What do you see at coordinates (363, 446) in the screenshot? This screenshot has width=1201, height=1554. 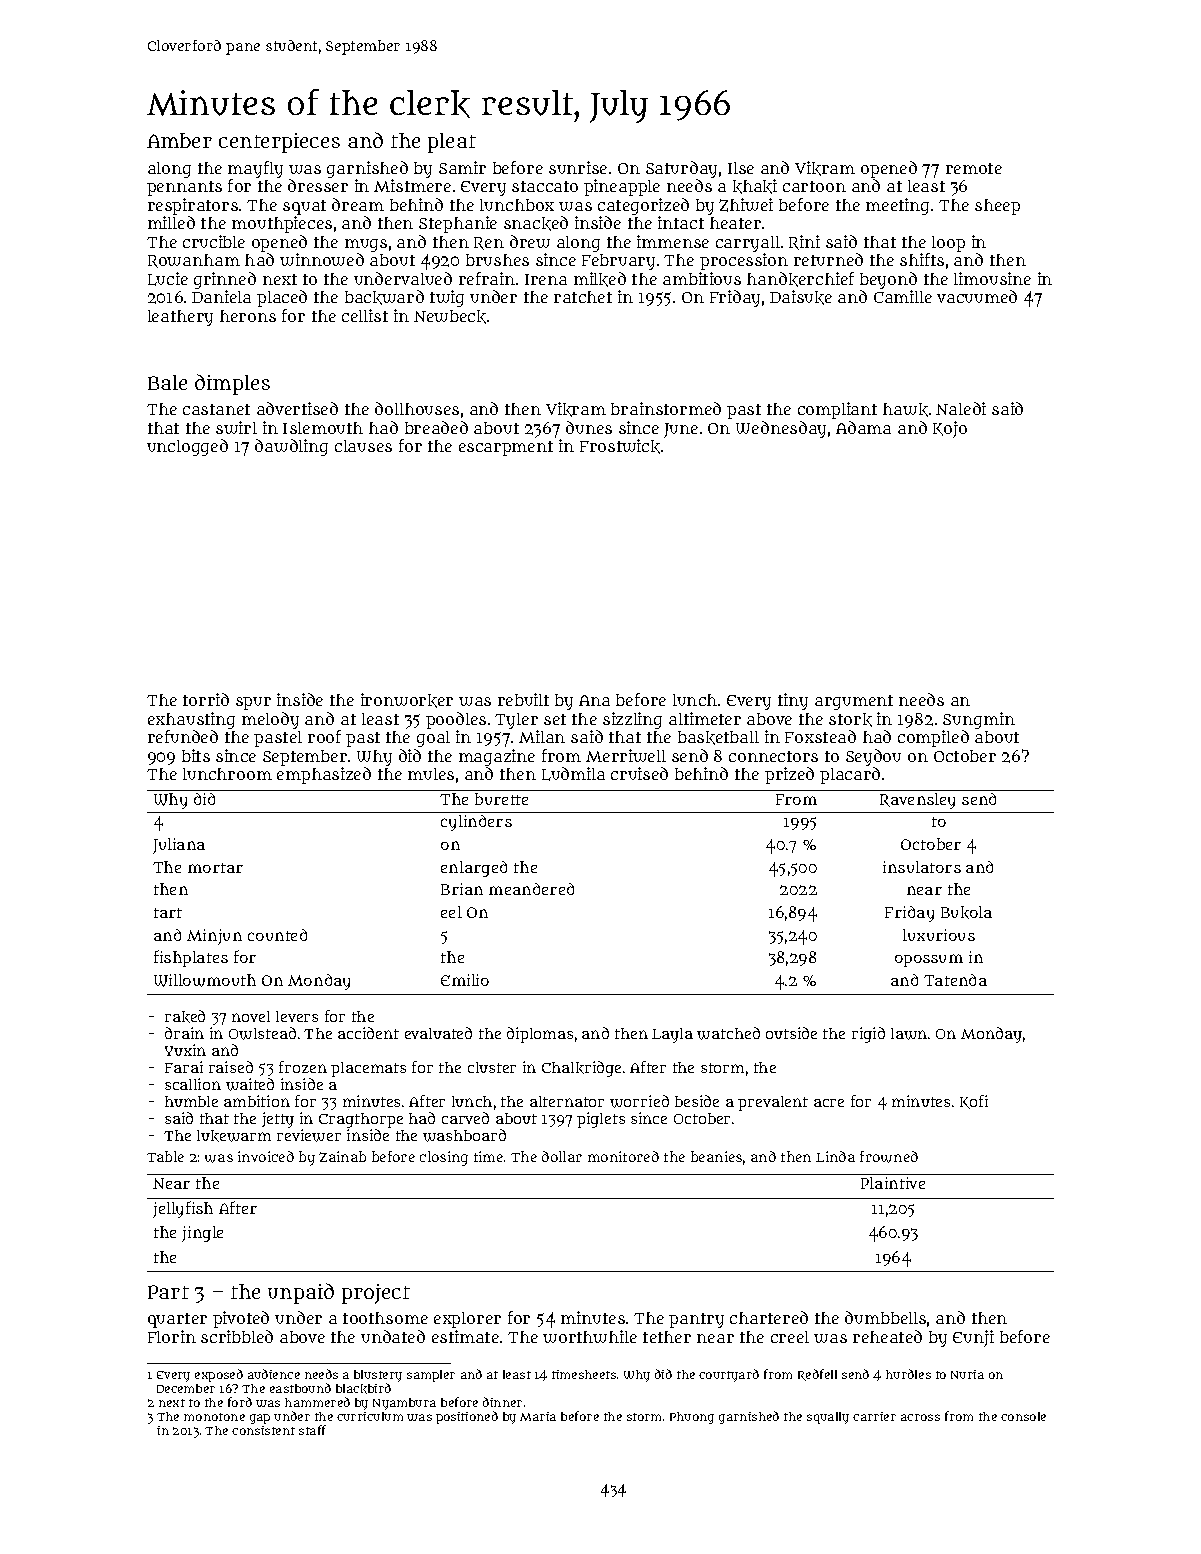 I see `clauses` at bounding box center [363, 446].
